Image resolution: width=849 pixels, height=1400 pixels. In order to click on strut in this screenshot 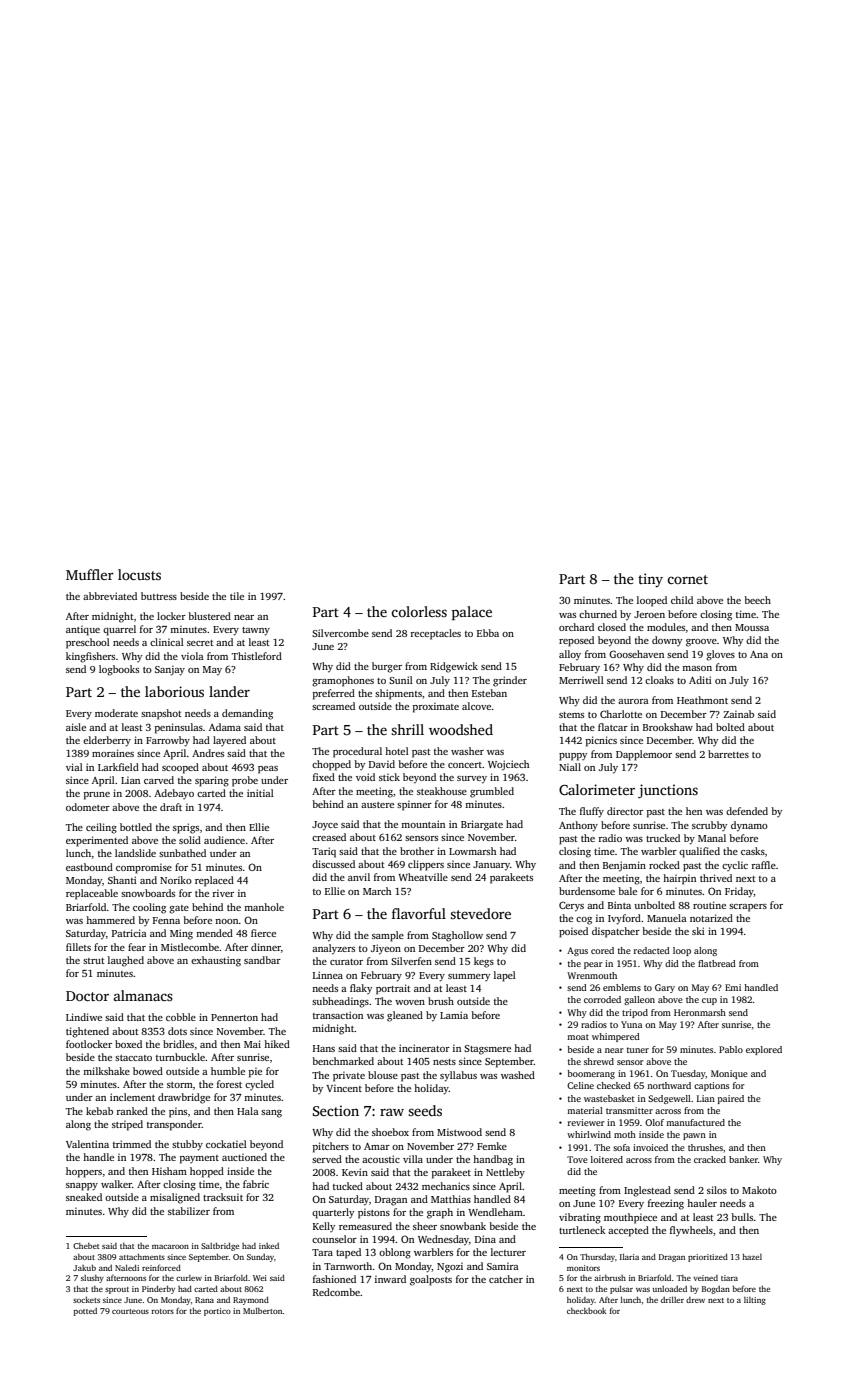, I will do `click(93, 961)`.
